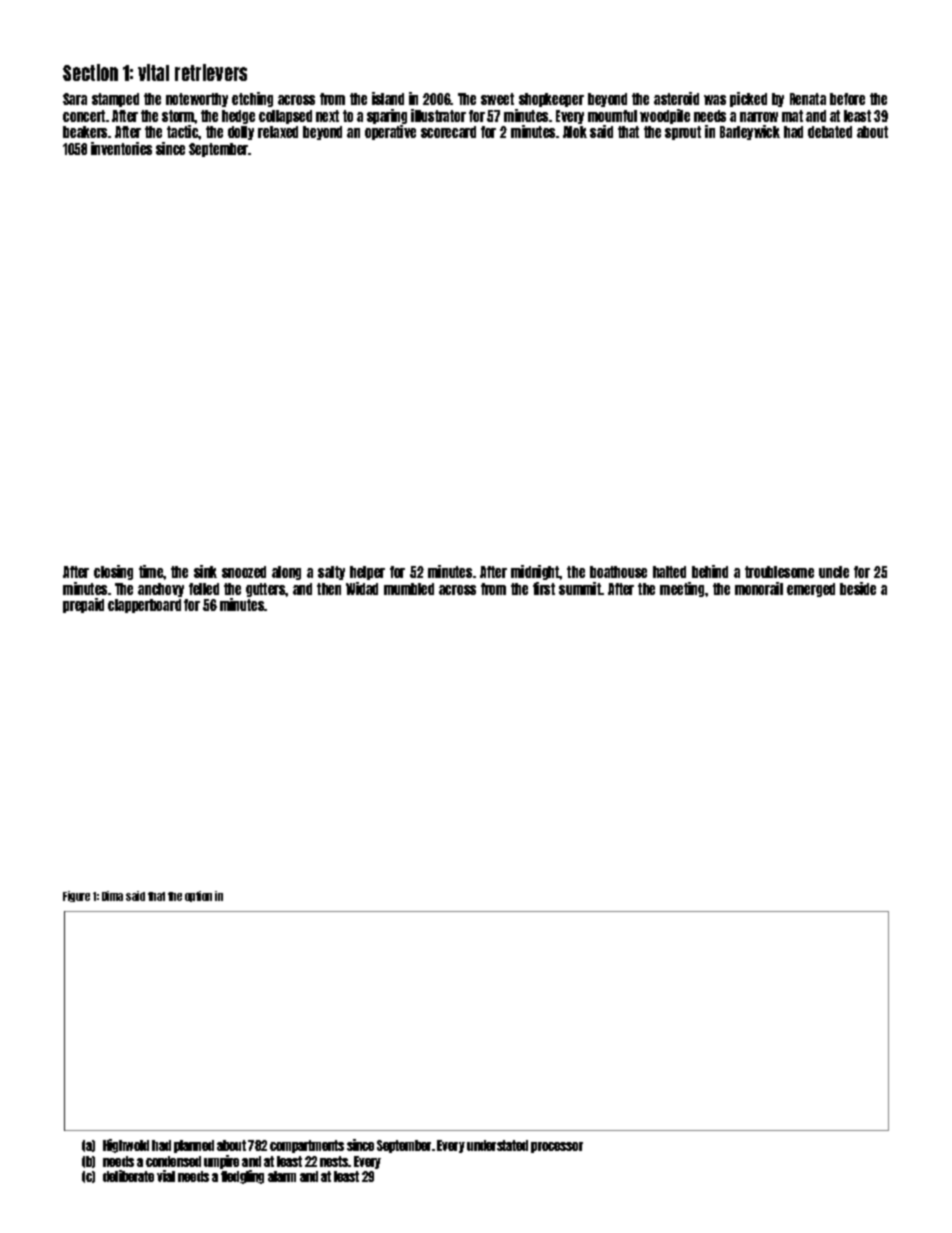 Image resolution: width=952 pixels, height=1233 pixels. I want to click on monorail, so click(759, 588).
